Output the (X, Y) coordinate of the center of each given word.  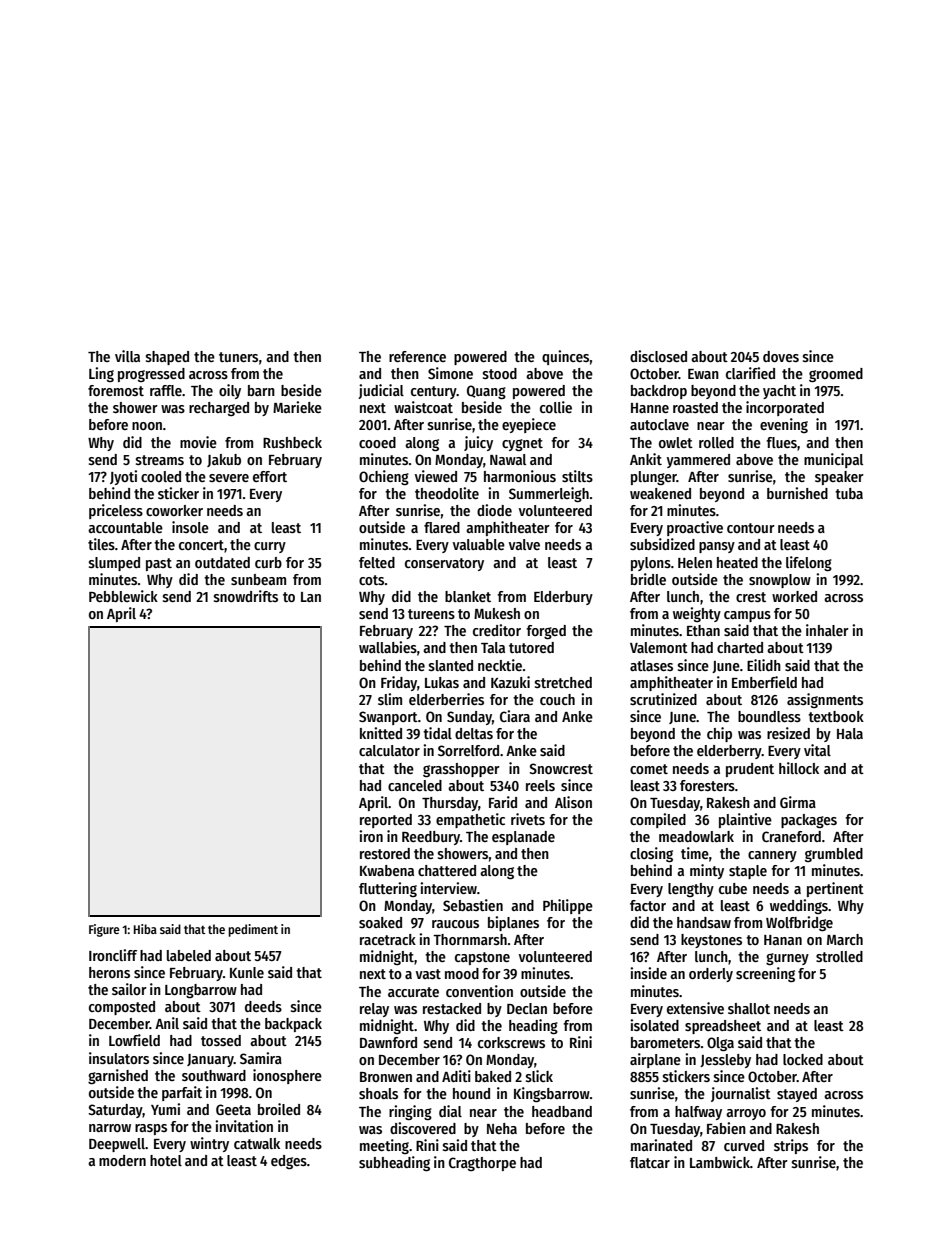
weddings (799, 906)
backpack (293, 1025)
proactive (695, 528)
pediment (253, 930)
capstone (482, 958)
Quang (486, 392)
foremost (116, 390)
